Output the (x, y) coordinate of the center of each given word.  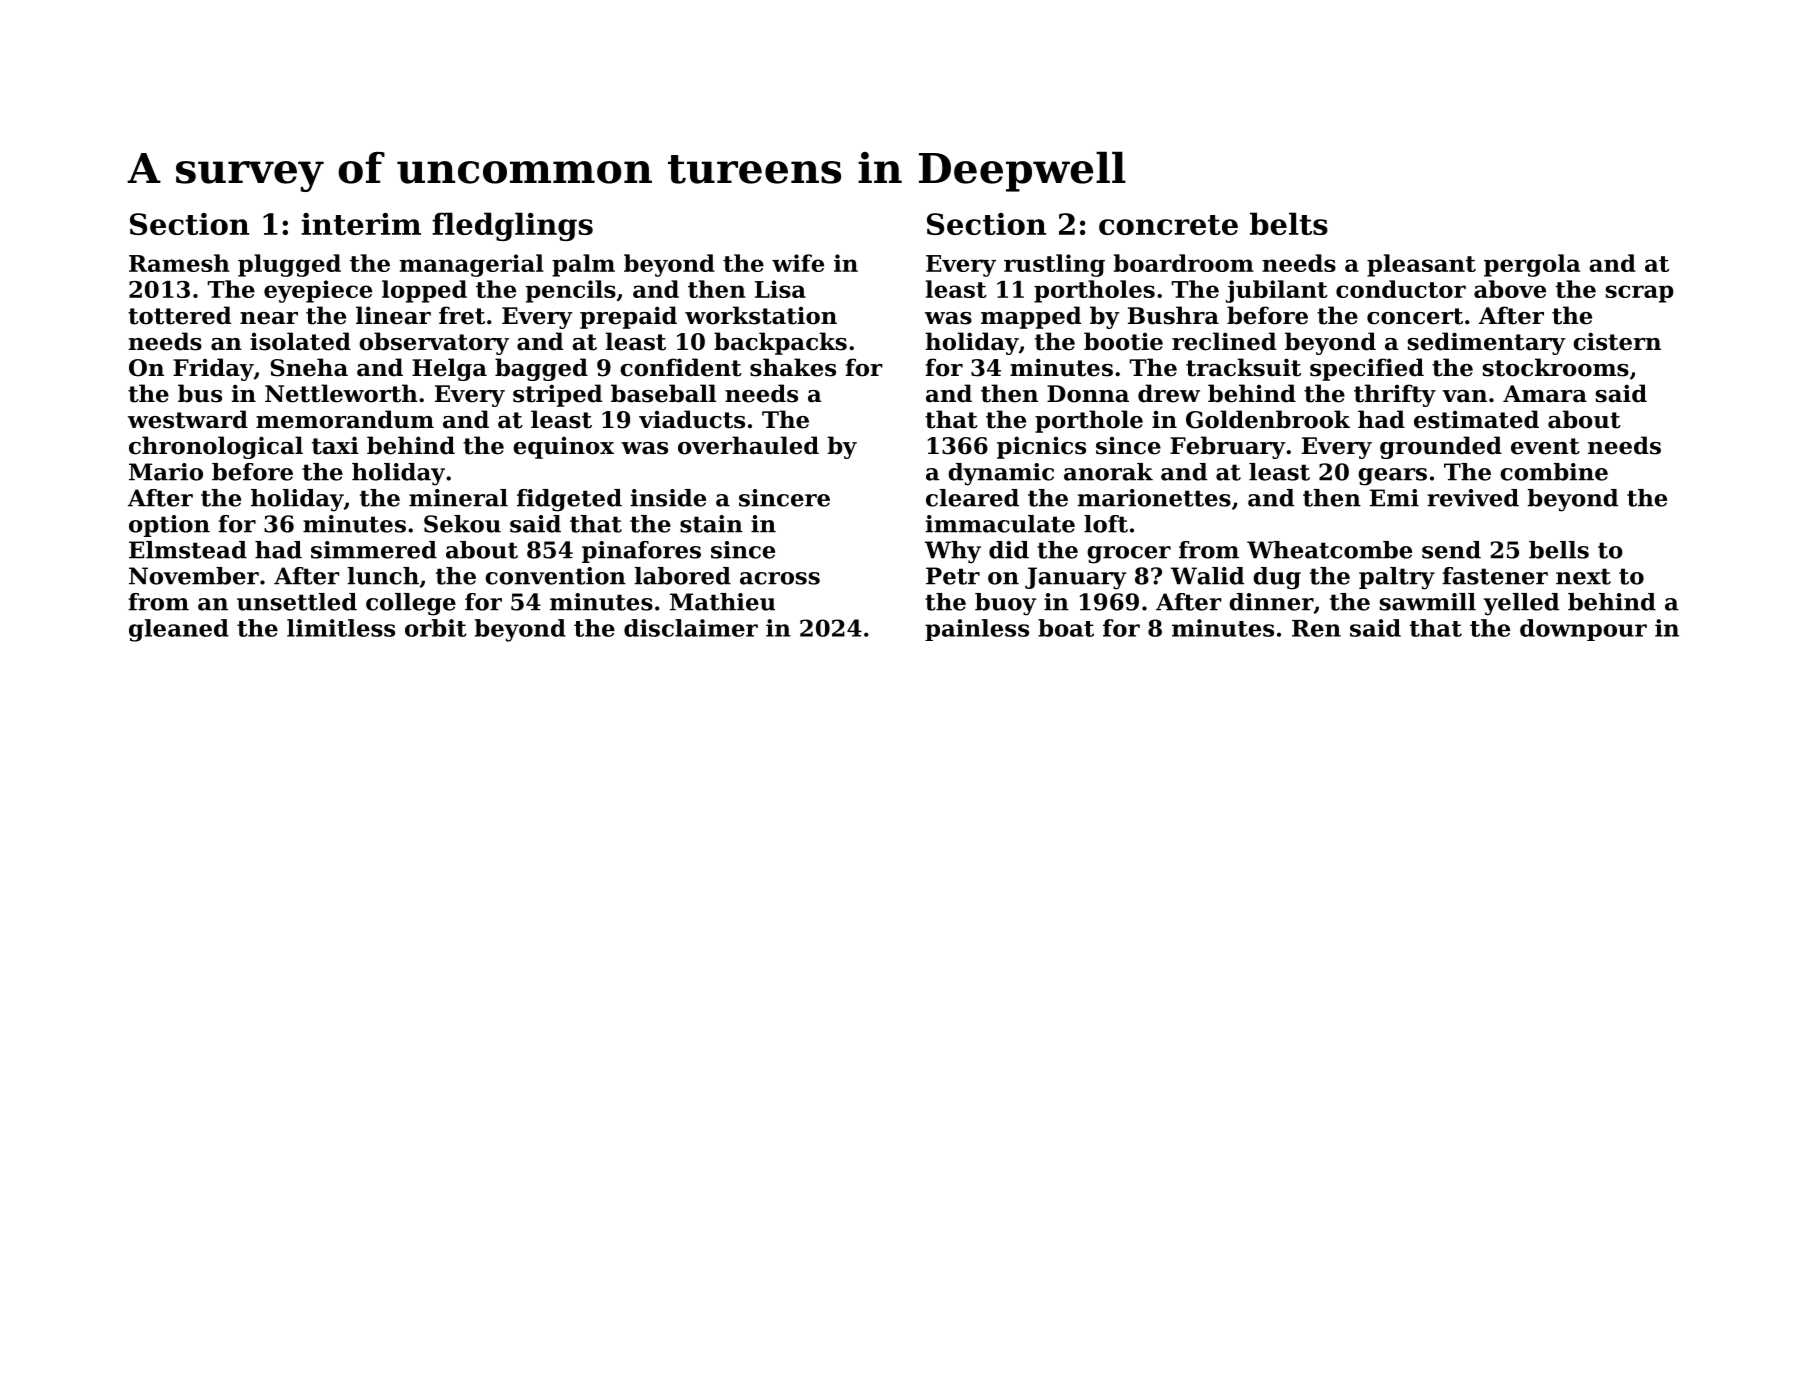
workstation (761, 315)
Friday (213, 369)
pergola (1532, 265)
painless (977, 630)
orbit (436, 628)
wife (798, 263)
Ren (1316, 628)
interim (361, 224)
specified (1367, 369)
